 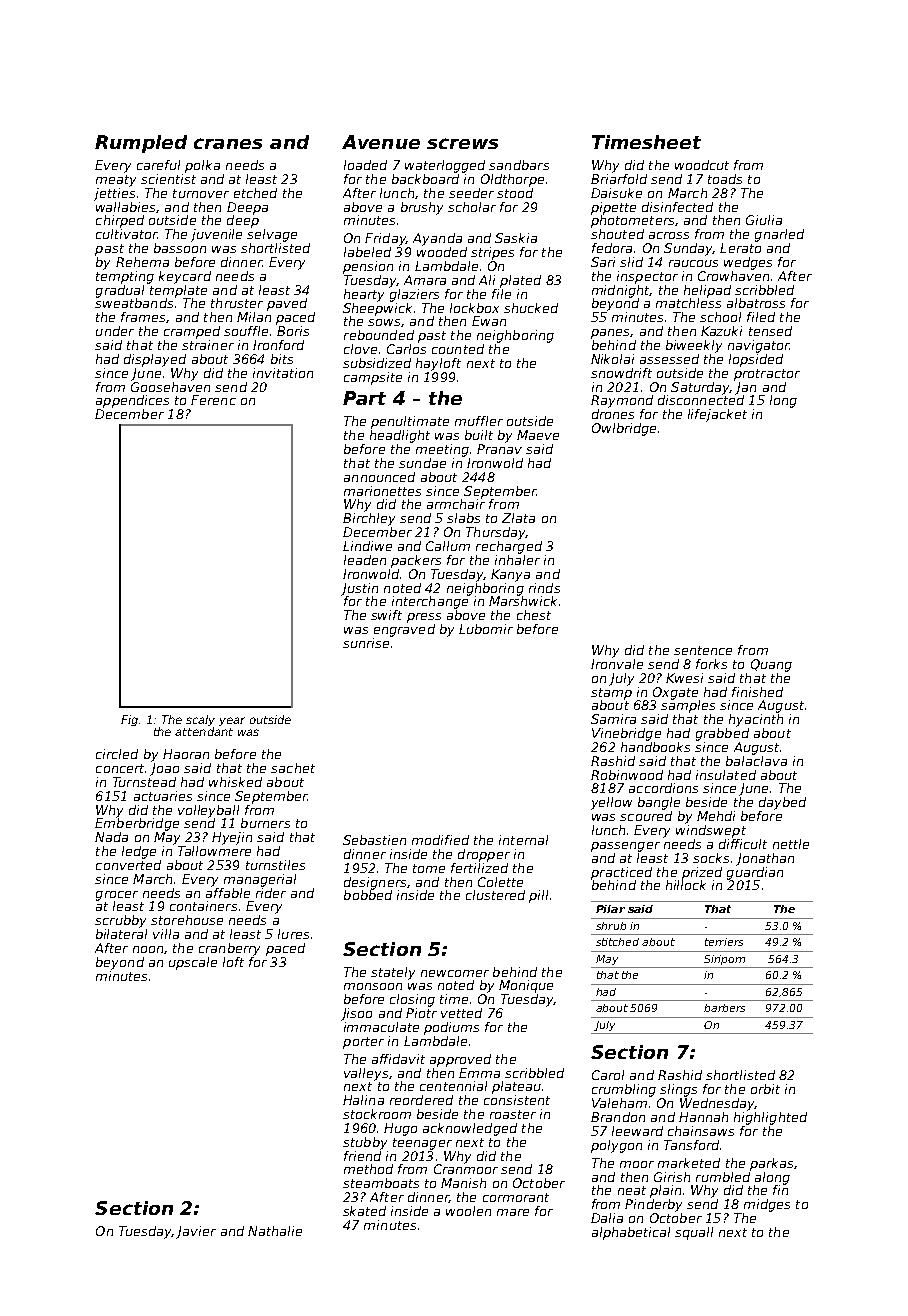 I want to click on alphabetical, so click(x=631, y=1233).
